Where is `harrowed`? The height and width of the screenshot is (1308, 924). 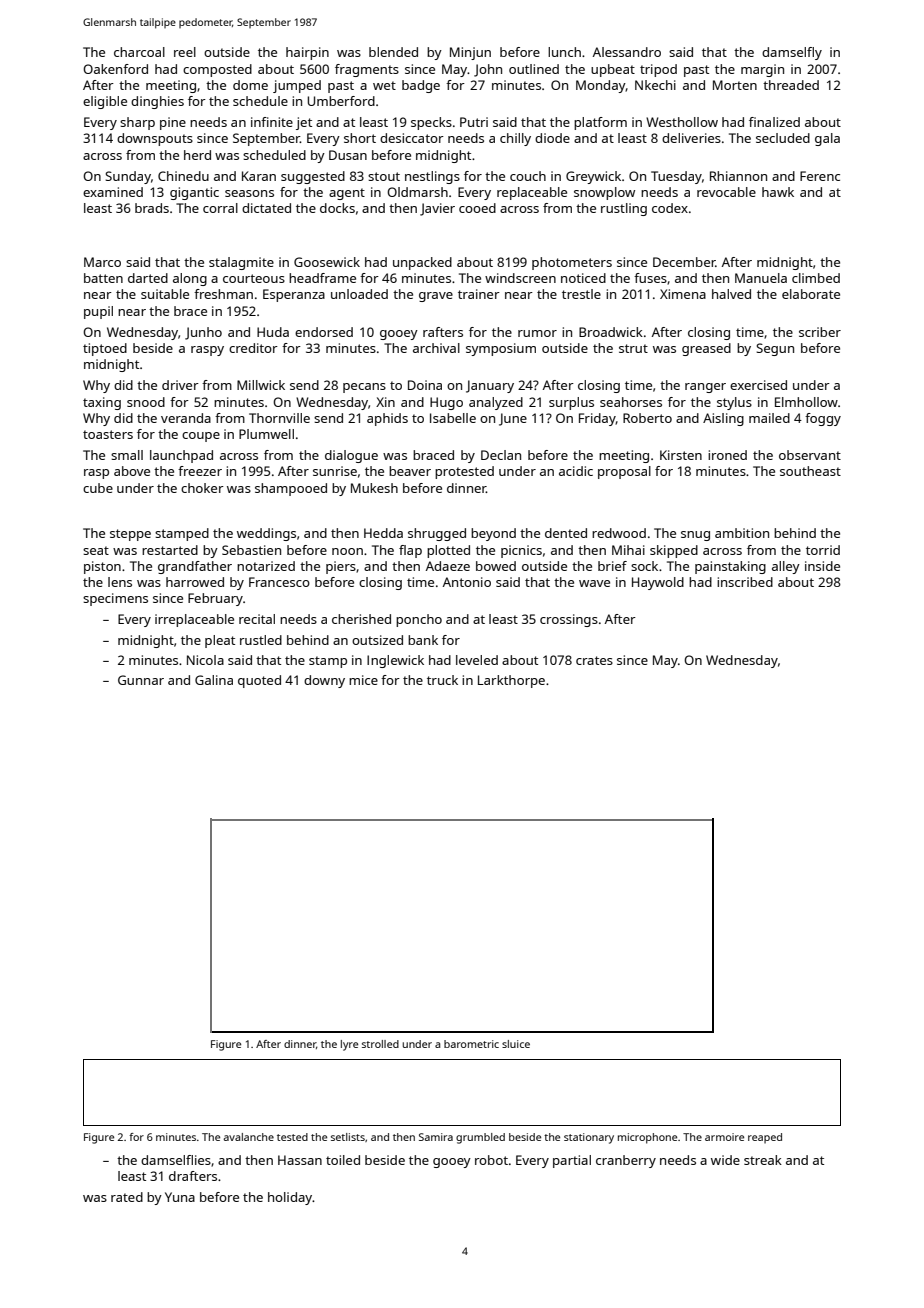 harrowed is located at coordinates (195, 582).
